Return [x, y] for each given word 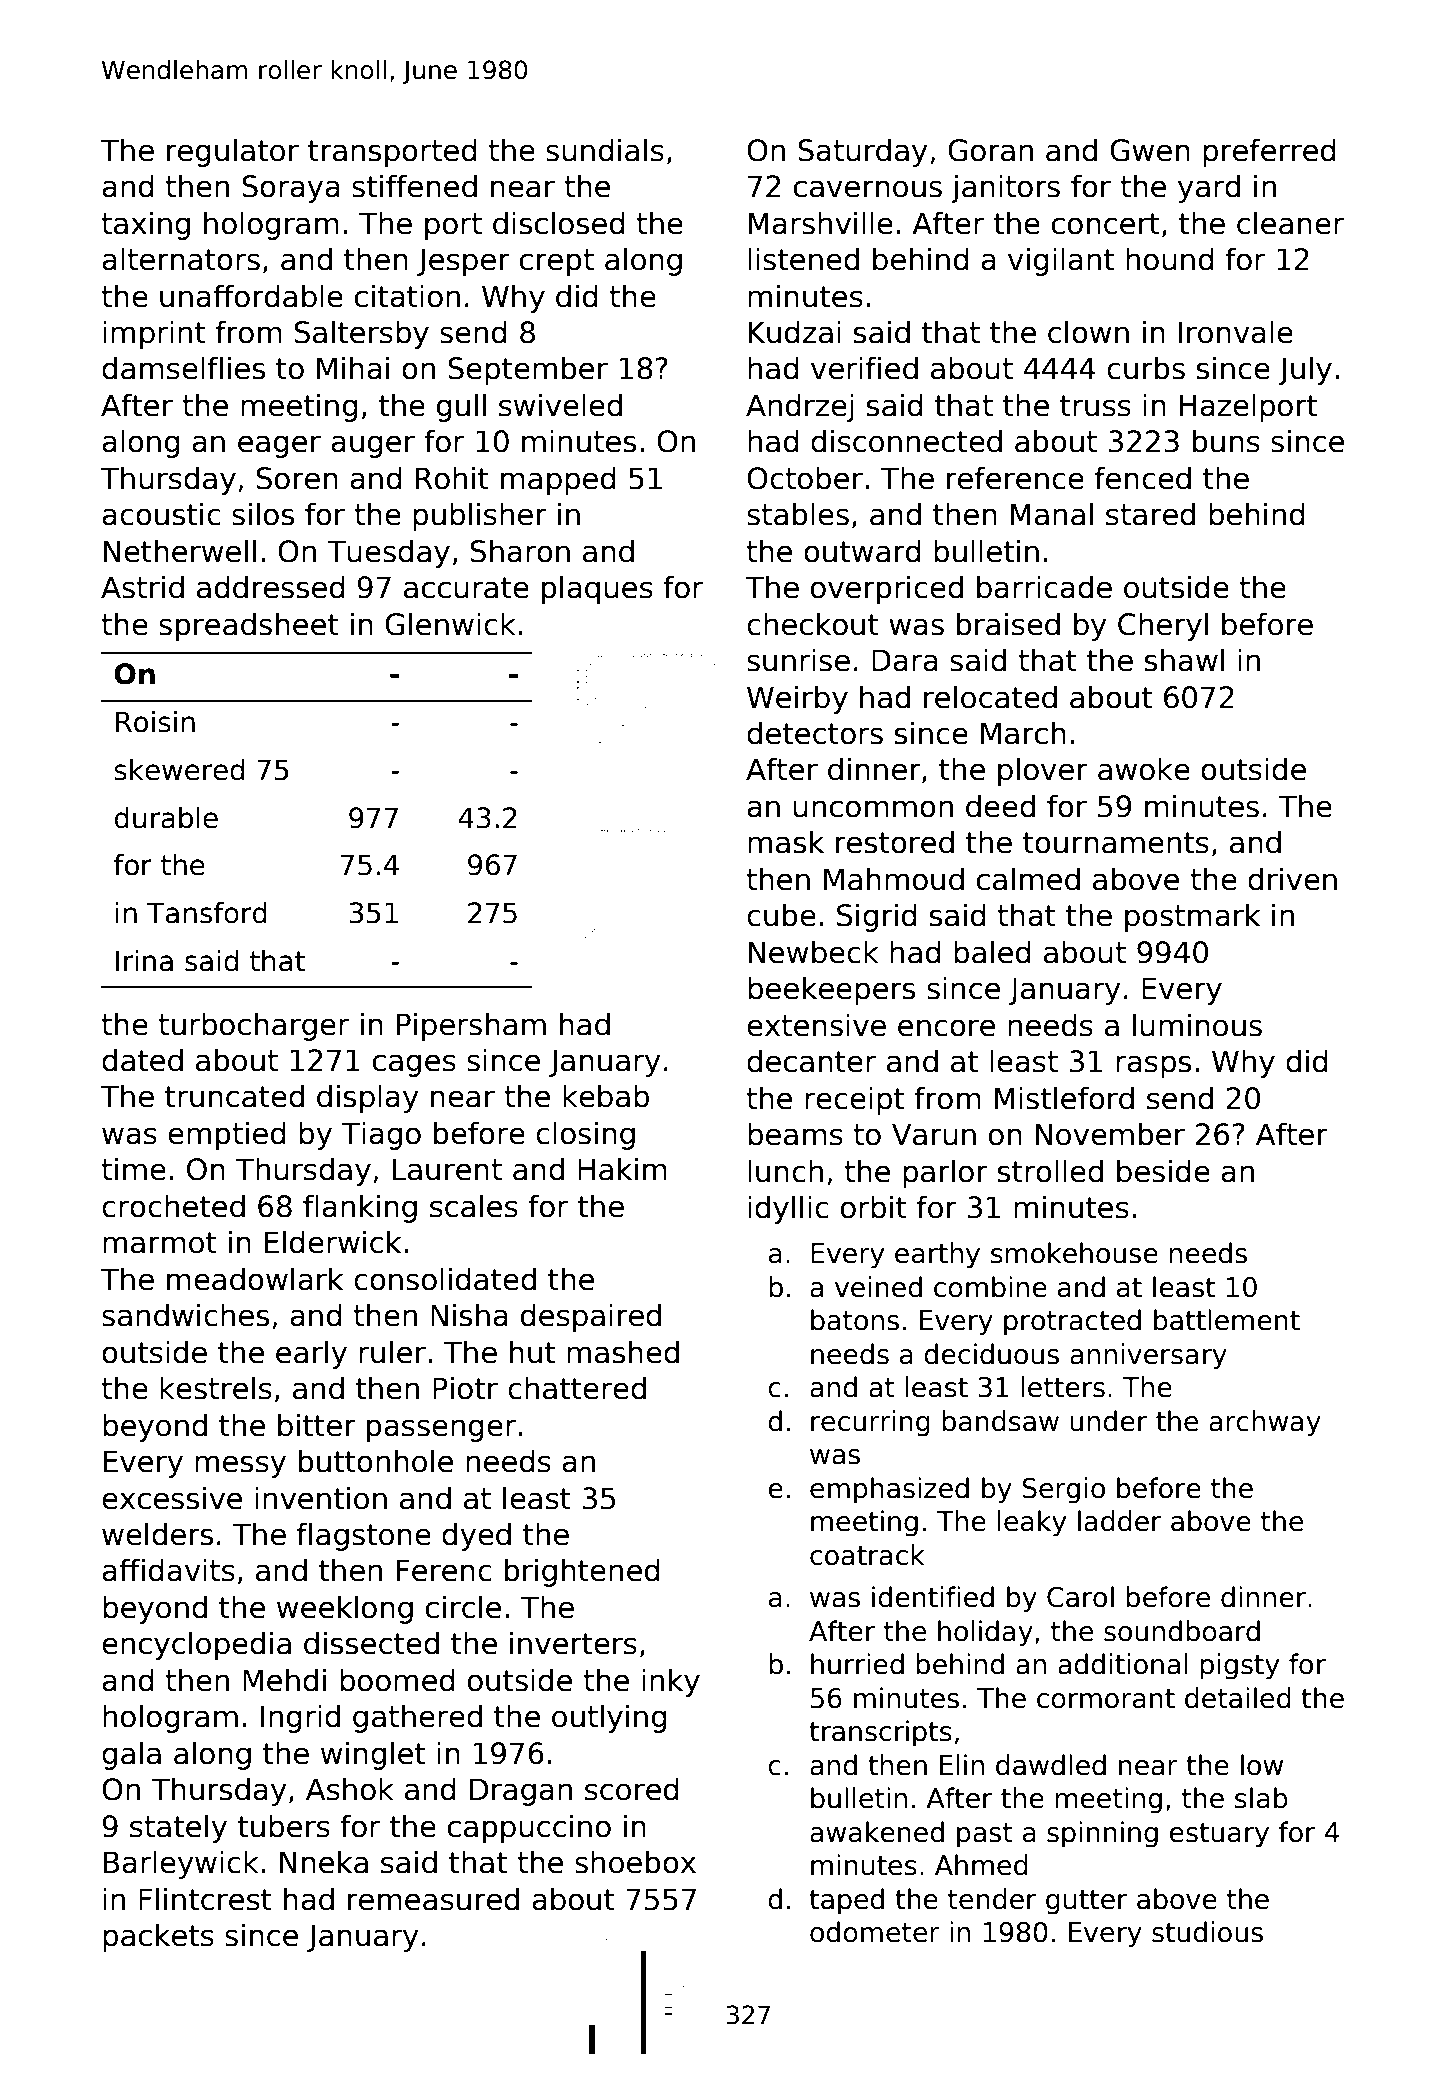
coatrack [867, 1555]
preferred [1269, 152]
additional [1123, 1664]
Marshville [821, 223]
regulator [233, 152]
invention [321, 1498]
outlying [609, 1718]
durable [166, 818]
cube [781, 915]
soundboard [1182, 1631]
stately [178, 1828]
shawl [1184, 660]
